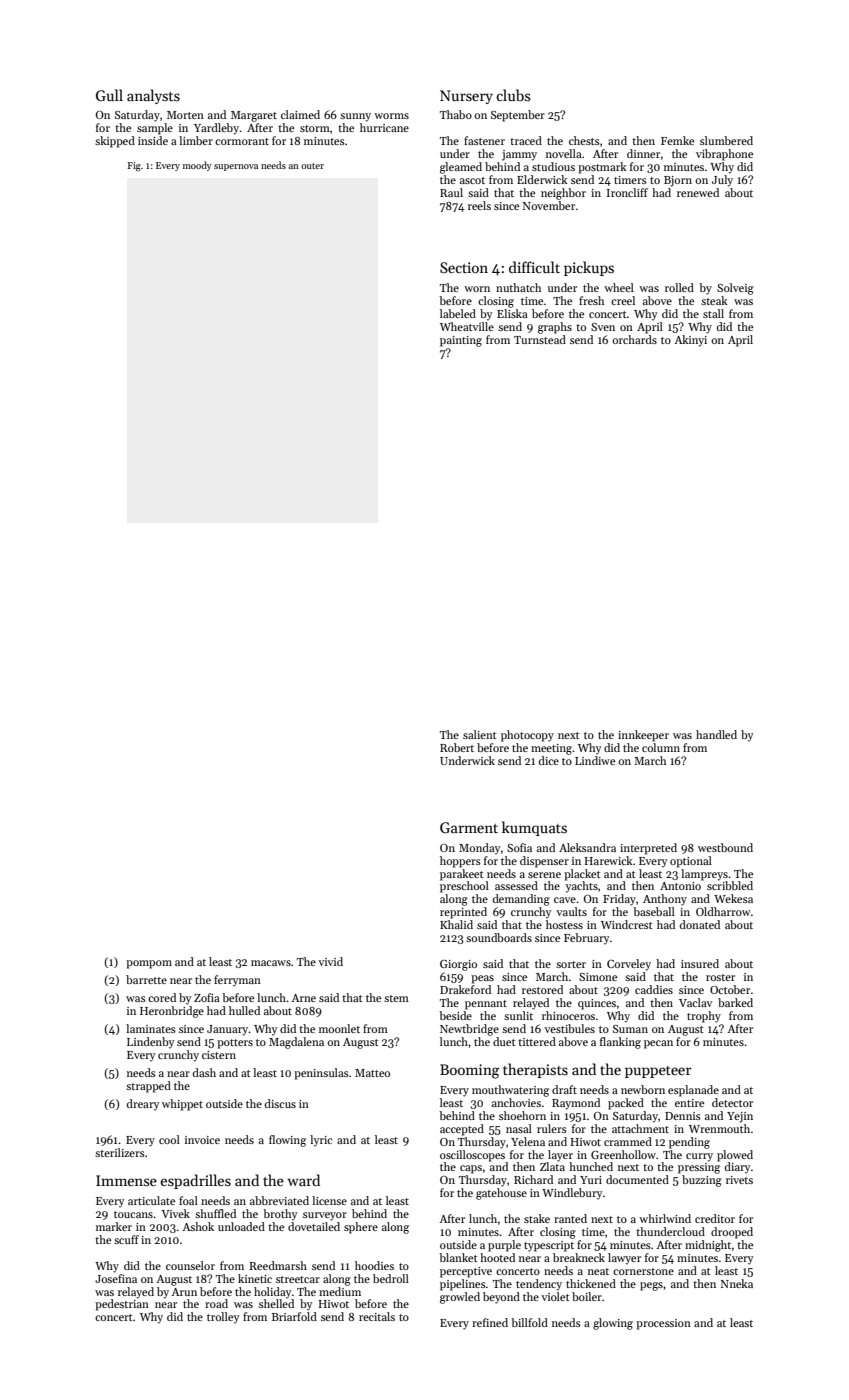  I want to click on espadrilles, so click(195, 1181).
